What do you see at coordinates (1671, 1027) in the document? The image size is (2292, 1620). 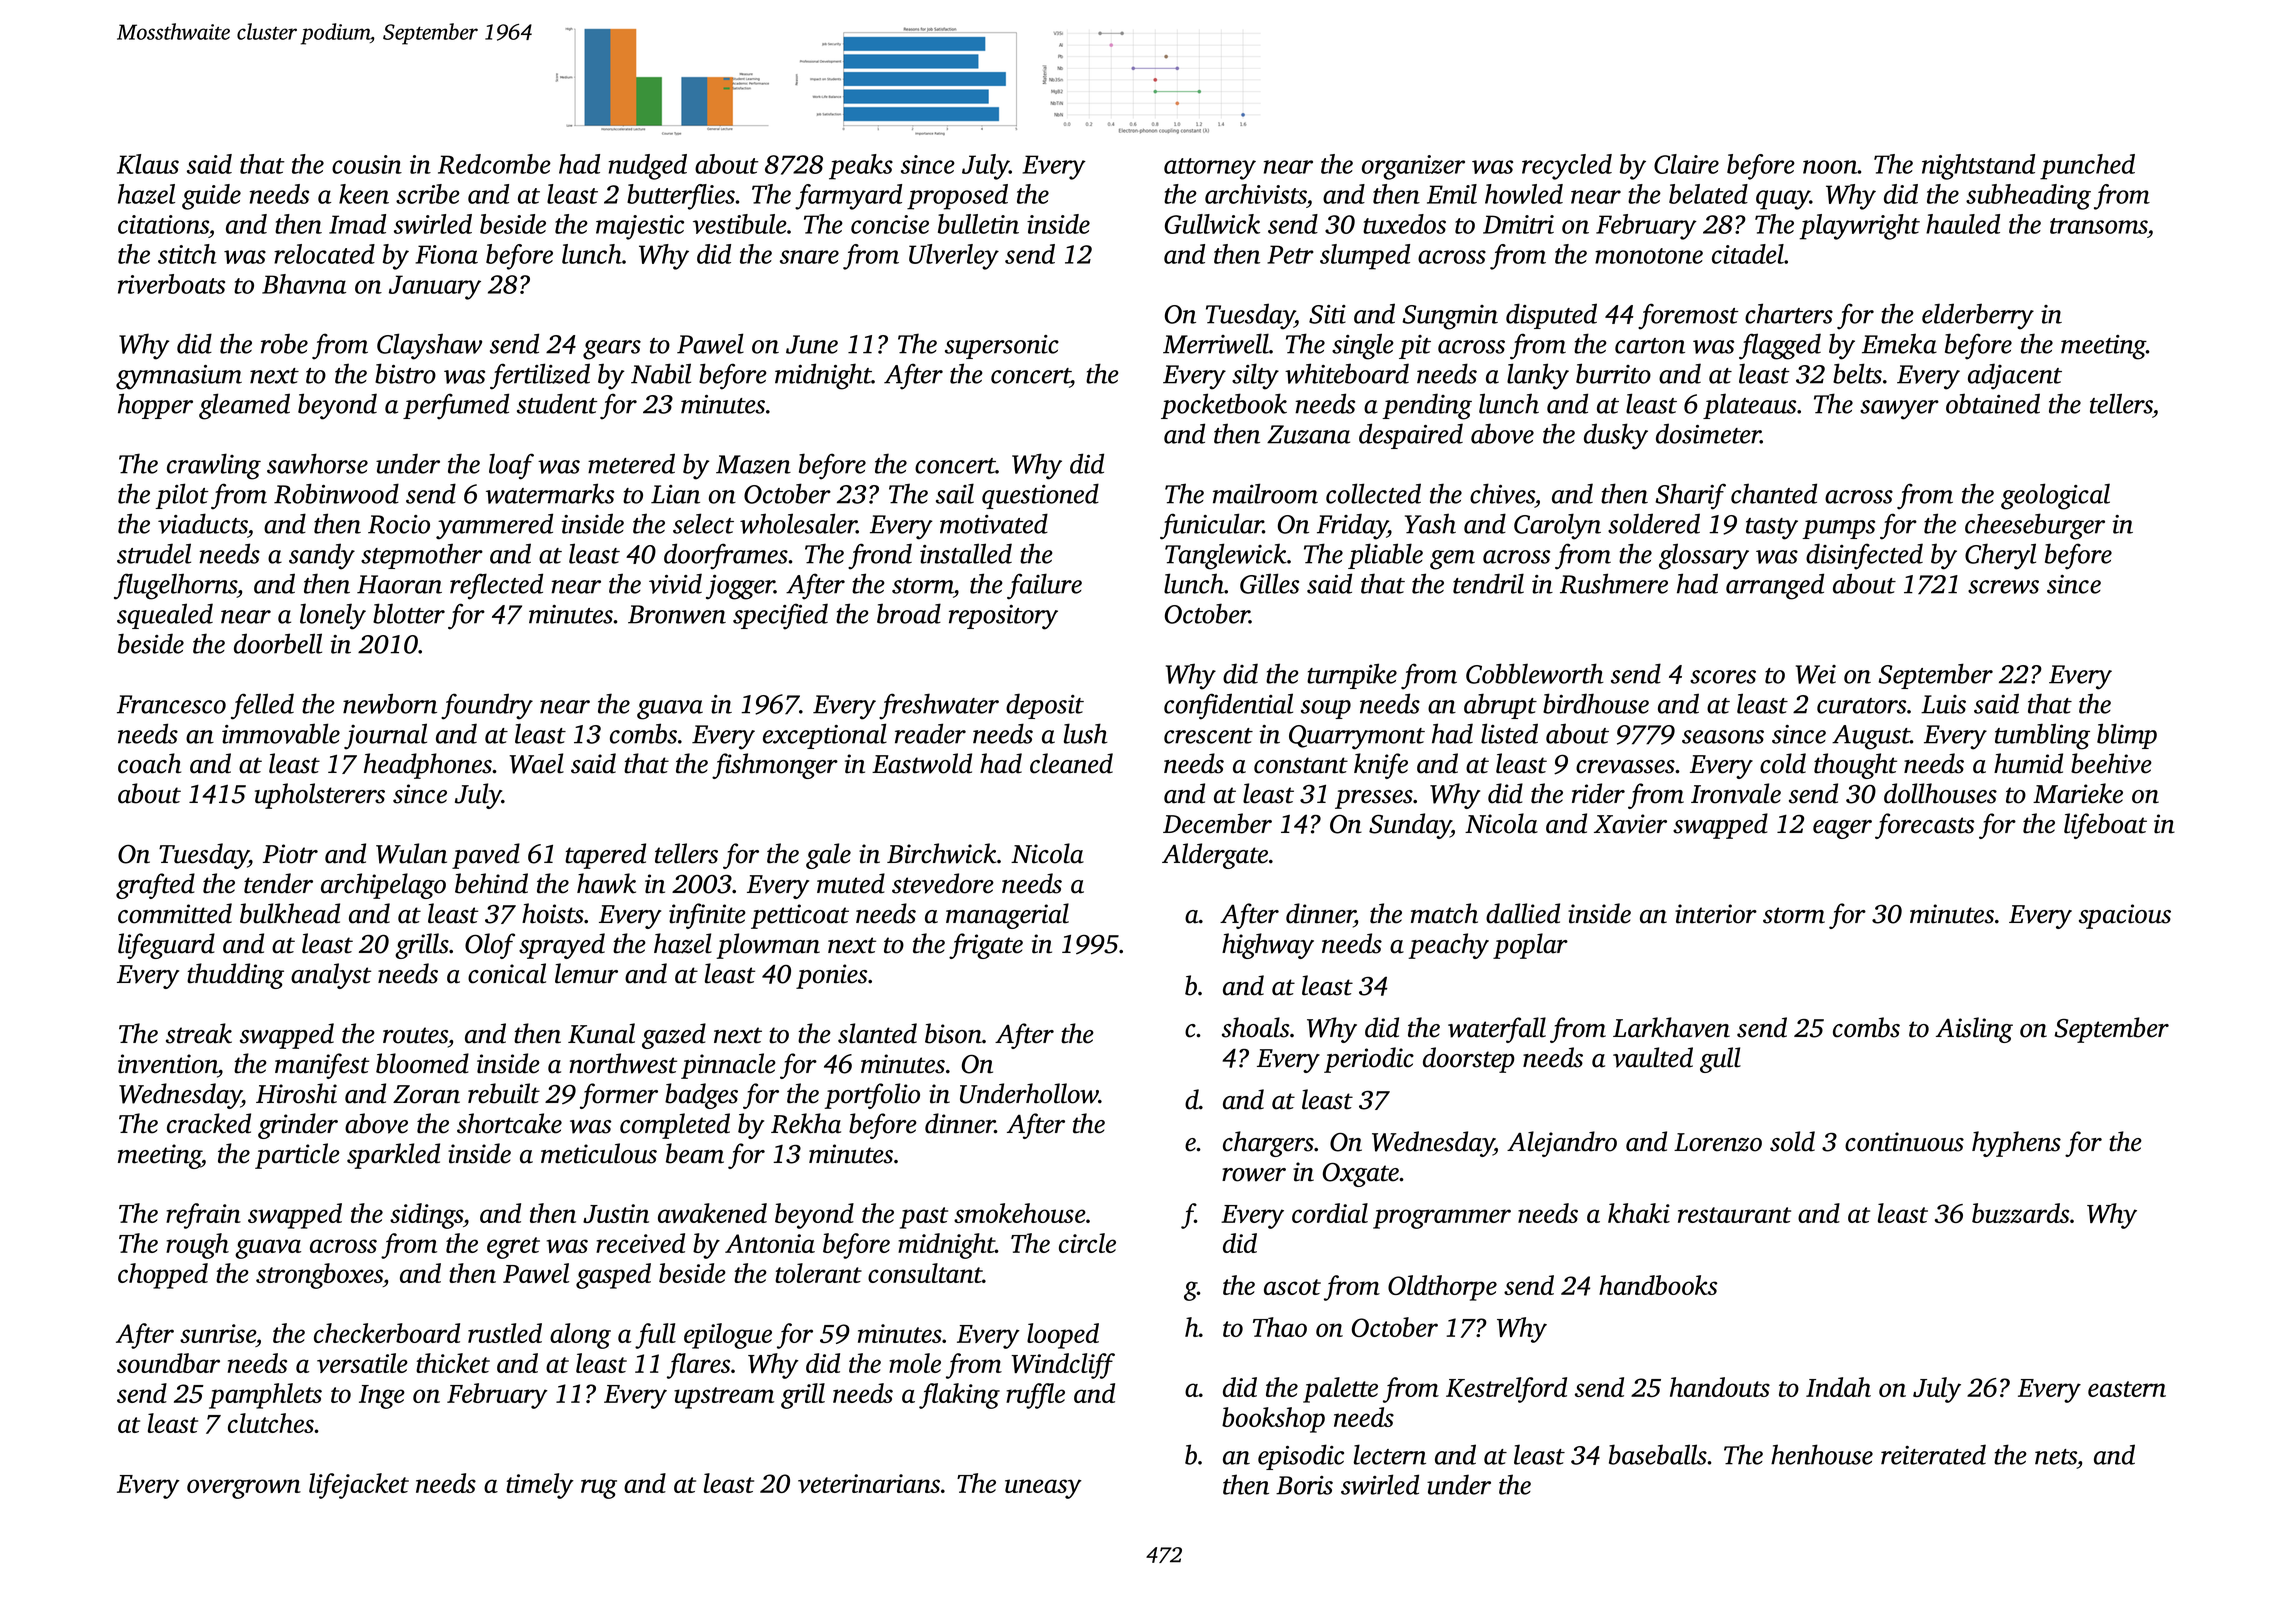 I see `Larkhaven` at bounding box center [1671, 1027].
